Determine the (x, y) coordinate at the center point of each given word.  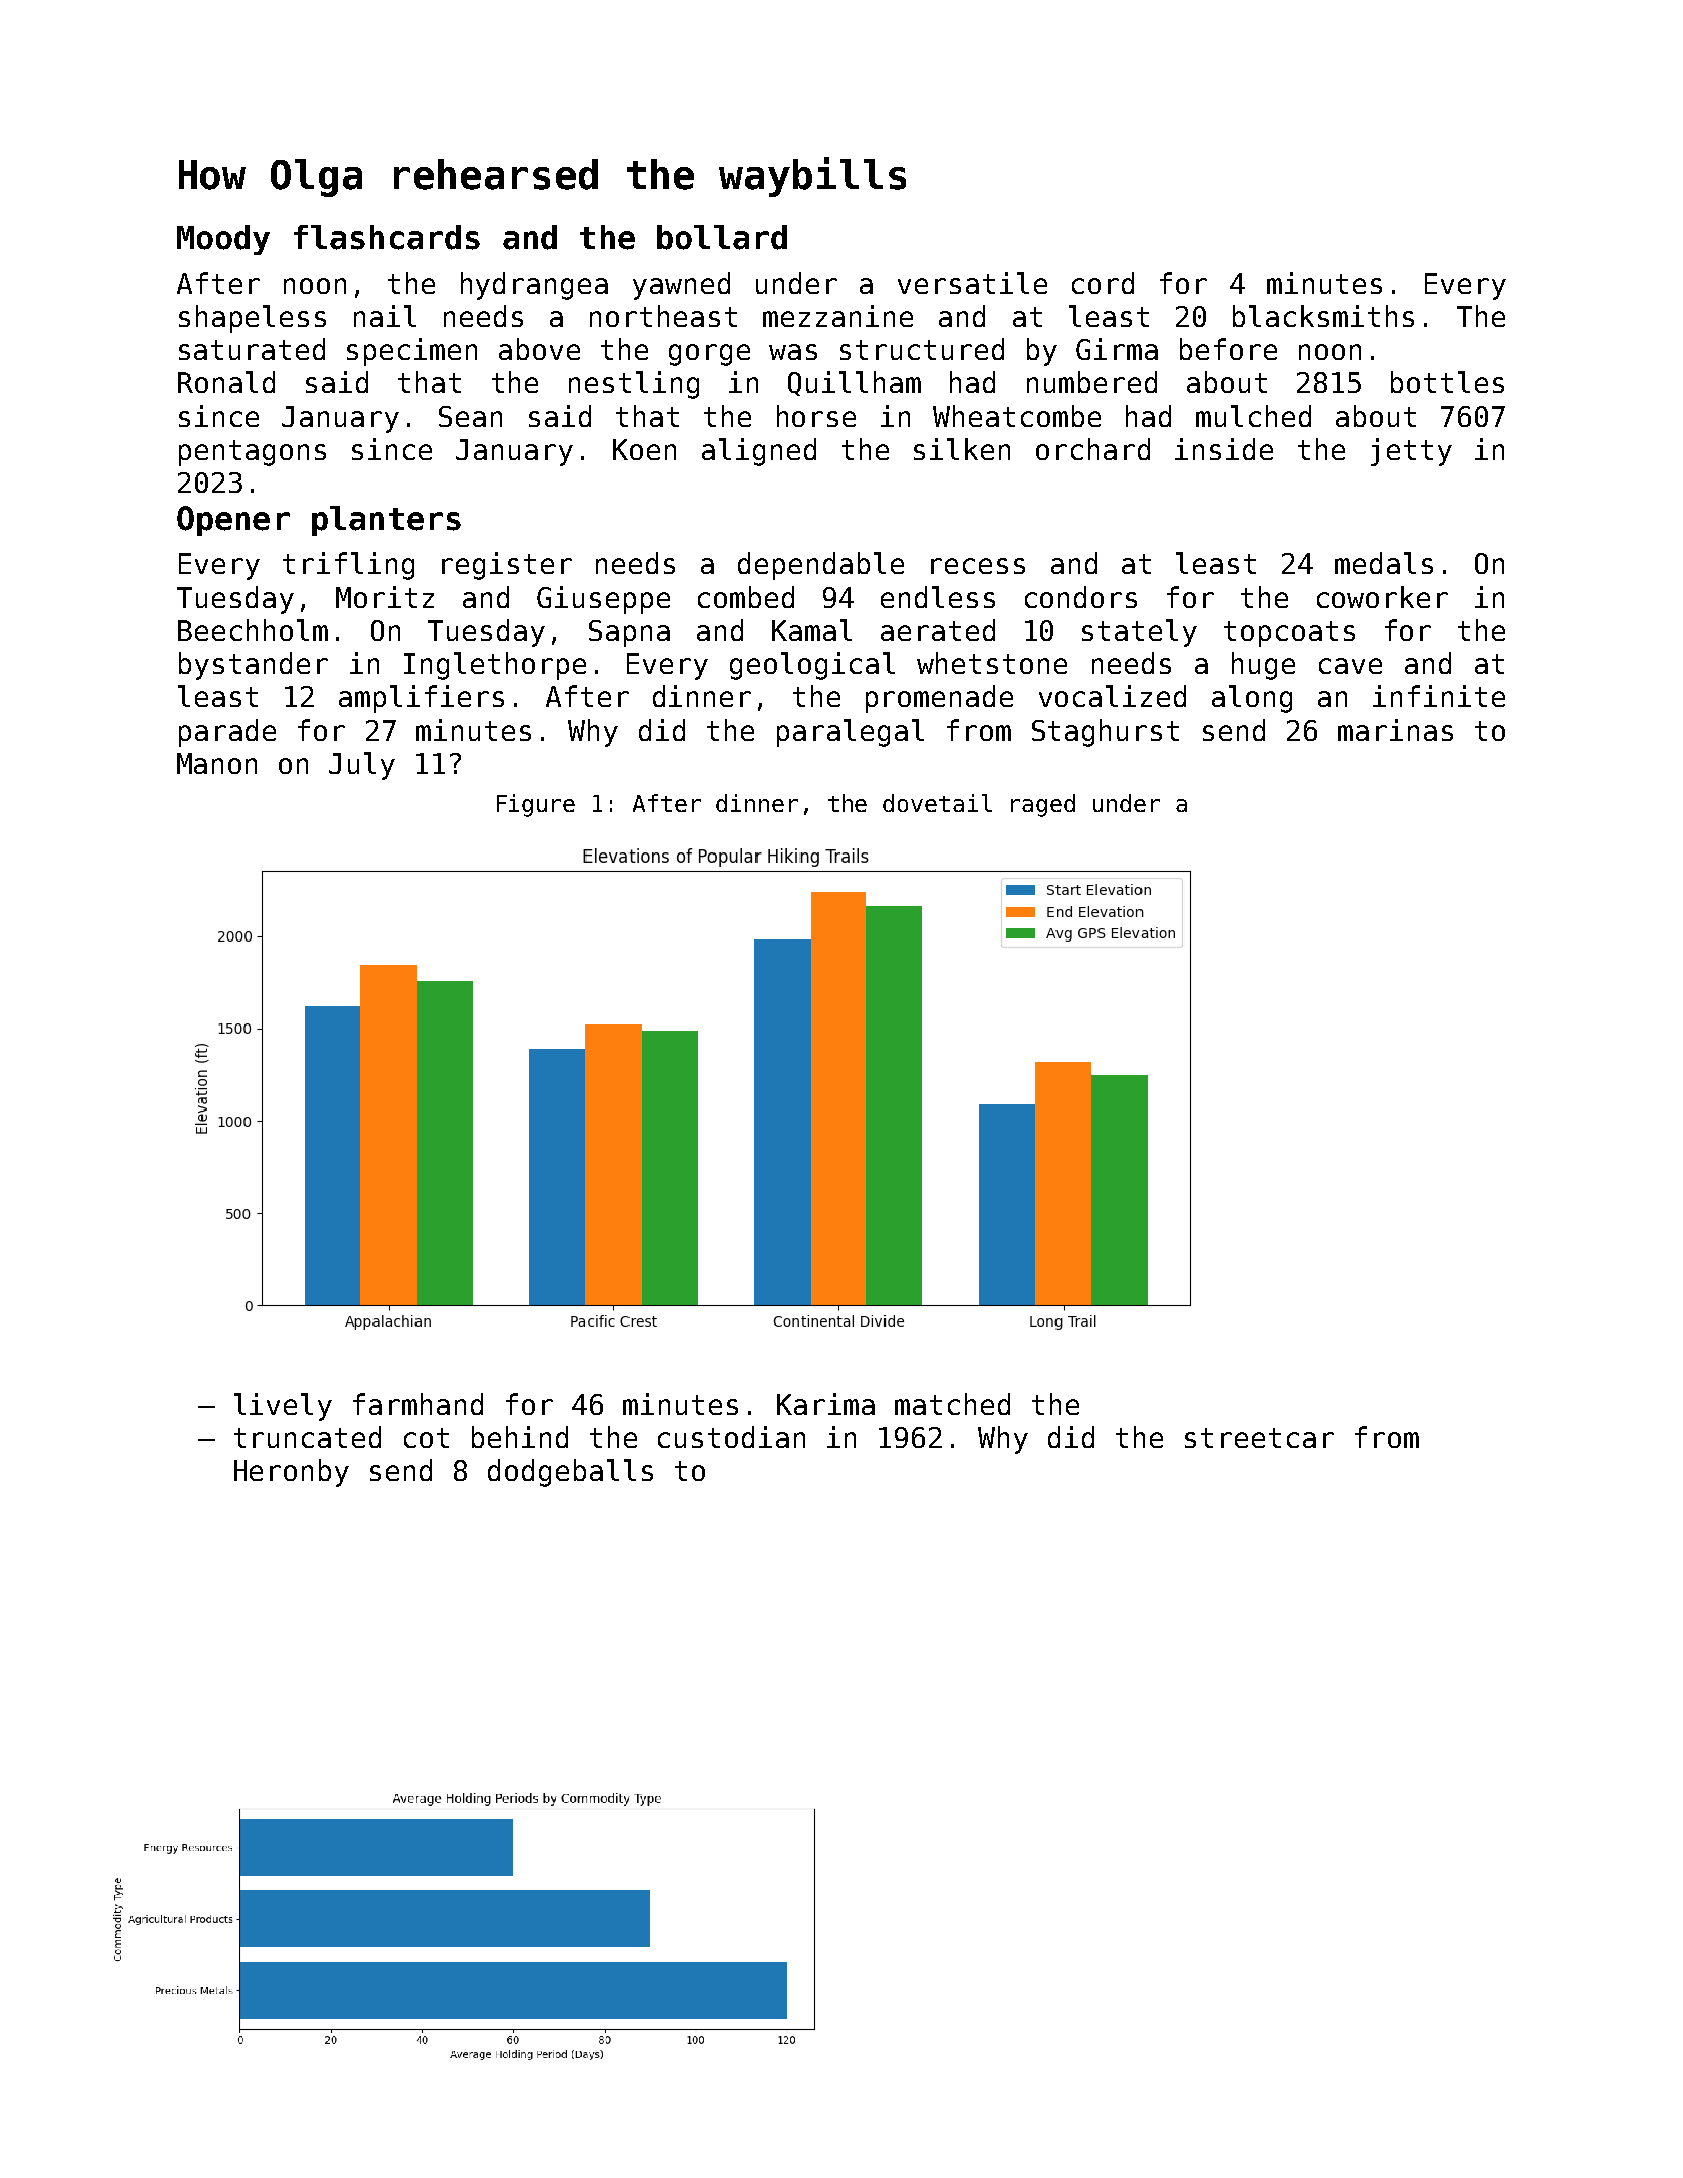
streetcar (1259, 1438)
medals (1384, 563)
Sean (470, 416)
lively (283, 1407)
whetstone (992, 663)
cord (1103, 283)
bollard (722, 237)
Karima (826, 1404)
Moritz (385, 597)
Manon (217, 763)
